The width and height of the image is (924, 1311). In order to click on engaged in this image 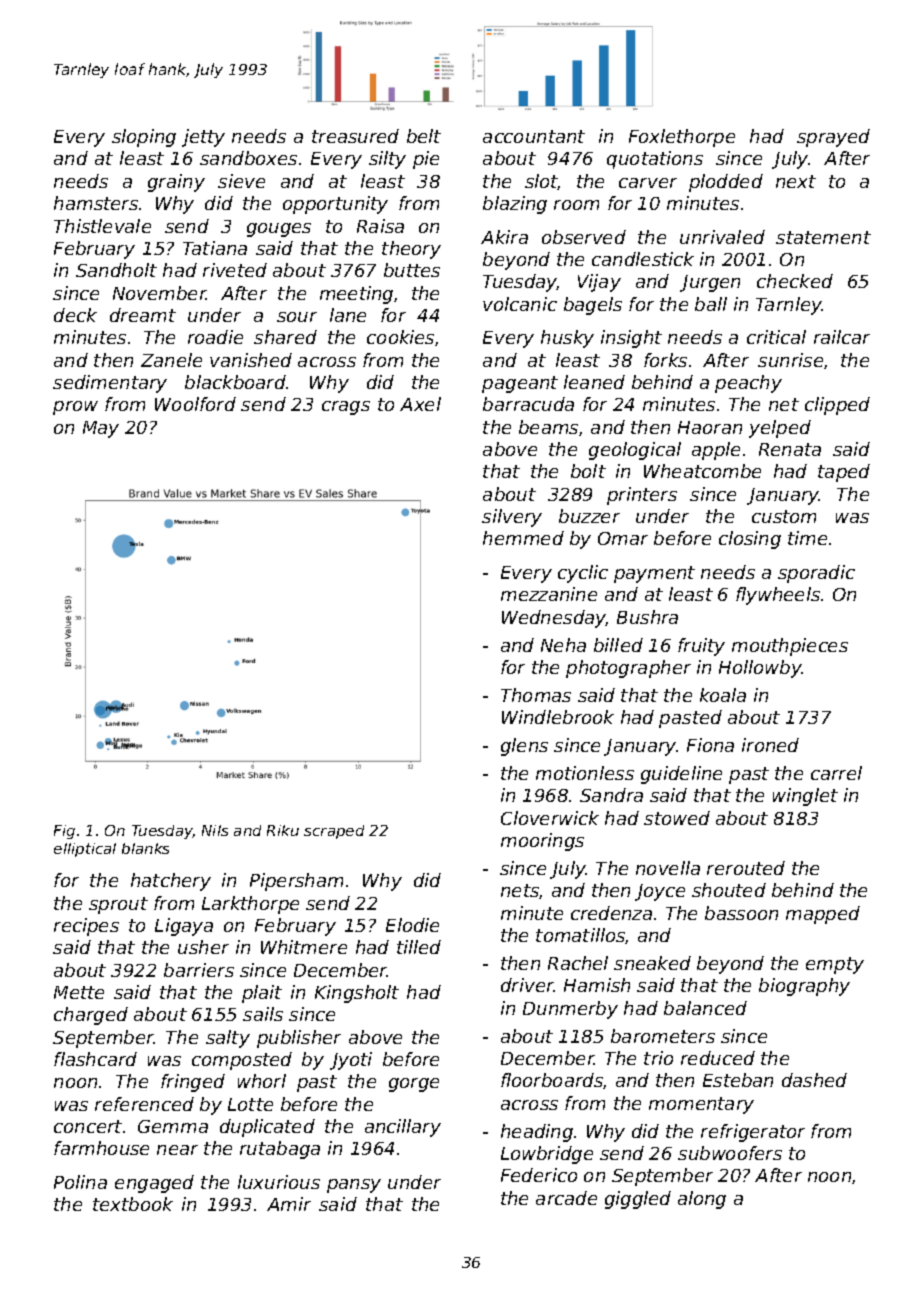, I will do `click(154, 1184)`.
